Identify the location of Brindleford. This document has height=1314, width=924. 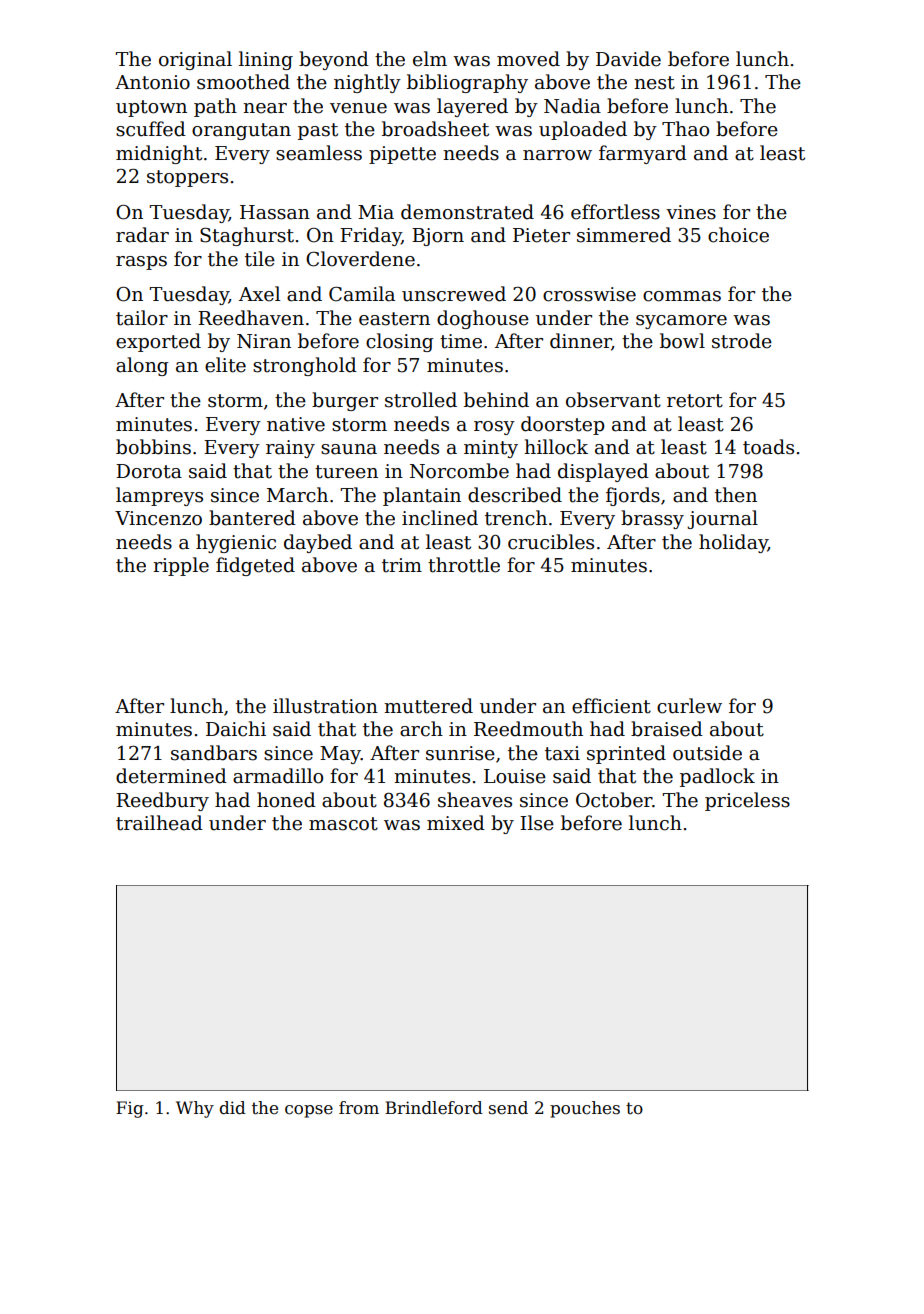
(434, 1108).
